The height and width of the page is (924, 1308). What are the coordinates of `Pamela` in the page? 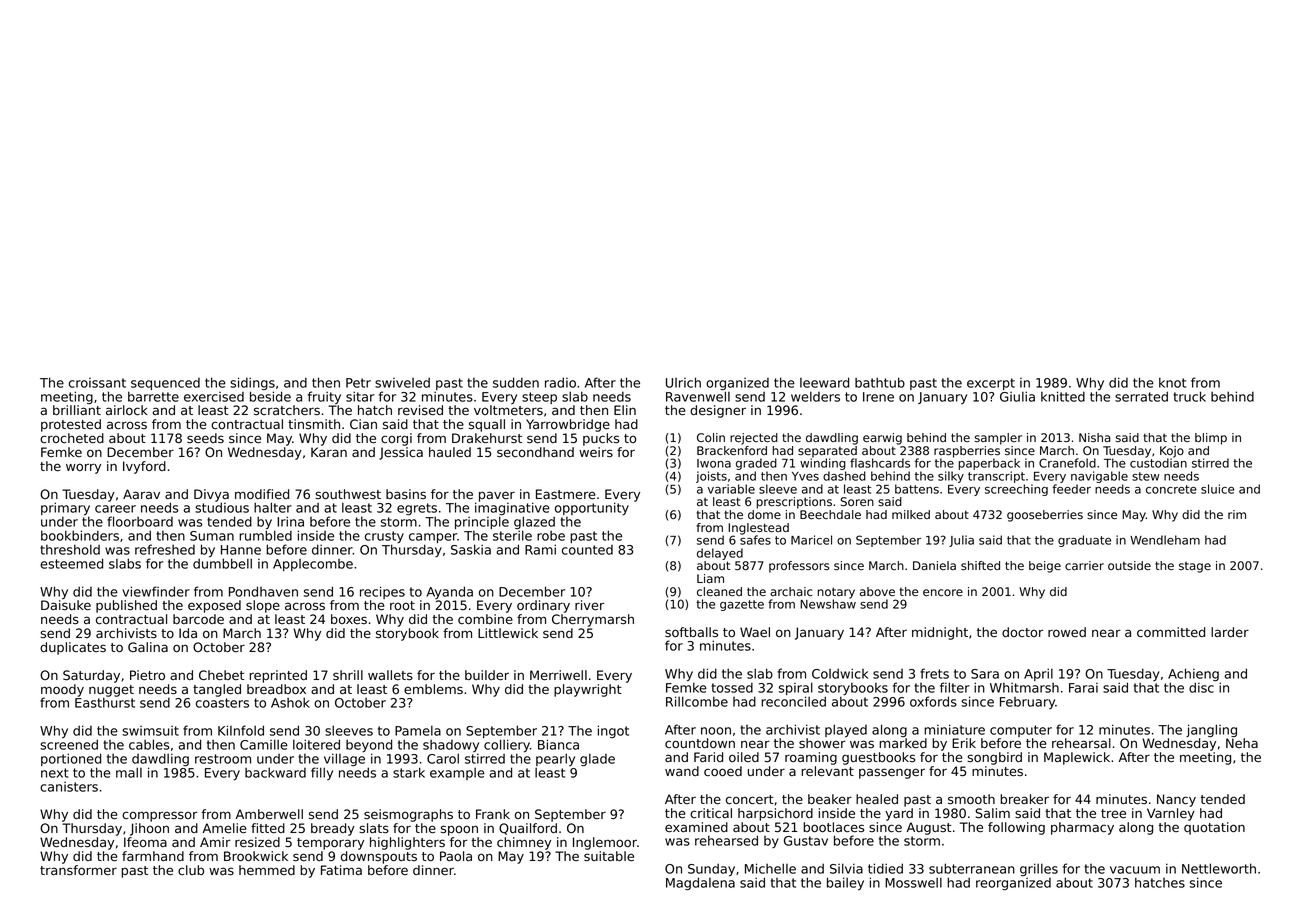 It's located at (418, 730).
